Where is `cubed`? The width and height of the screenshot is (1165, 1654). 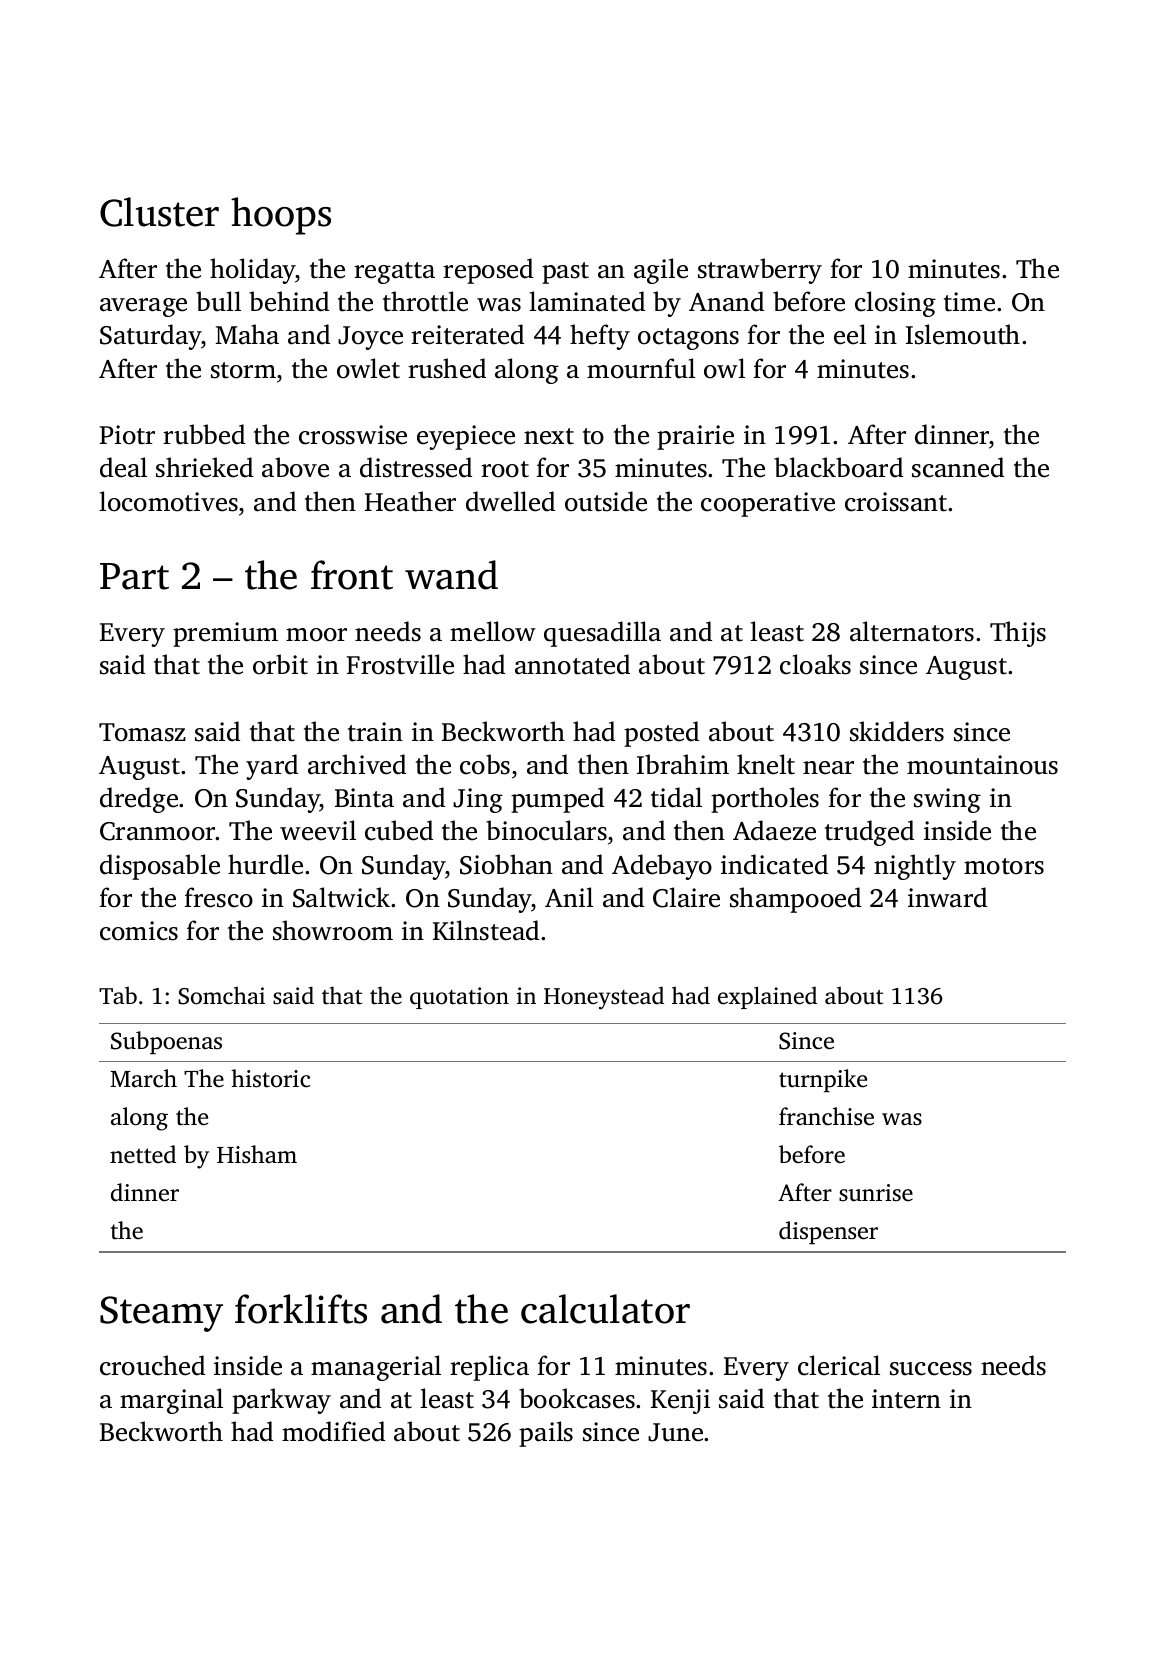 cubed is located at coordinates (399, 830).
